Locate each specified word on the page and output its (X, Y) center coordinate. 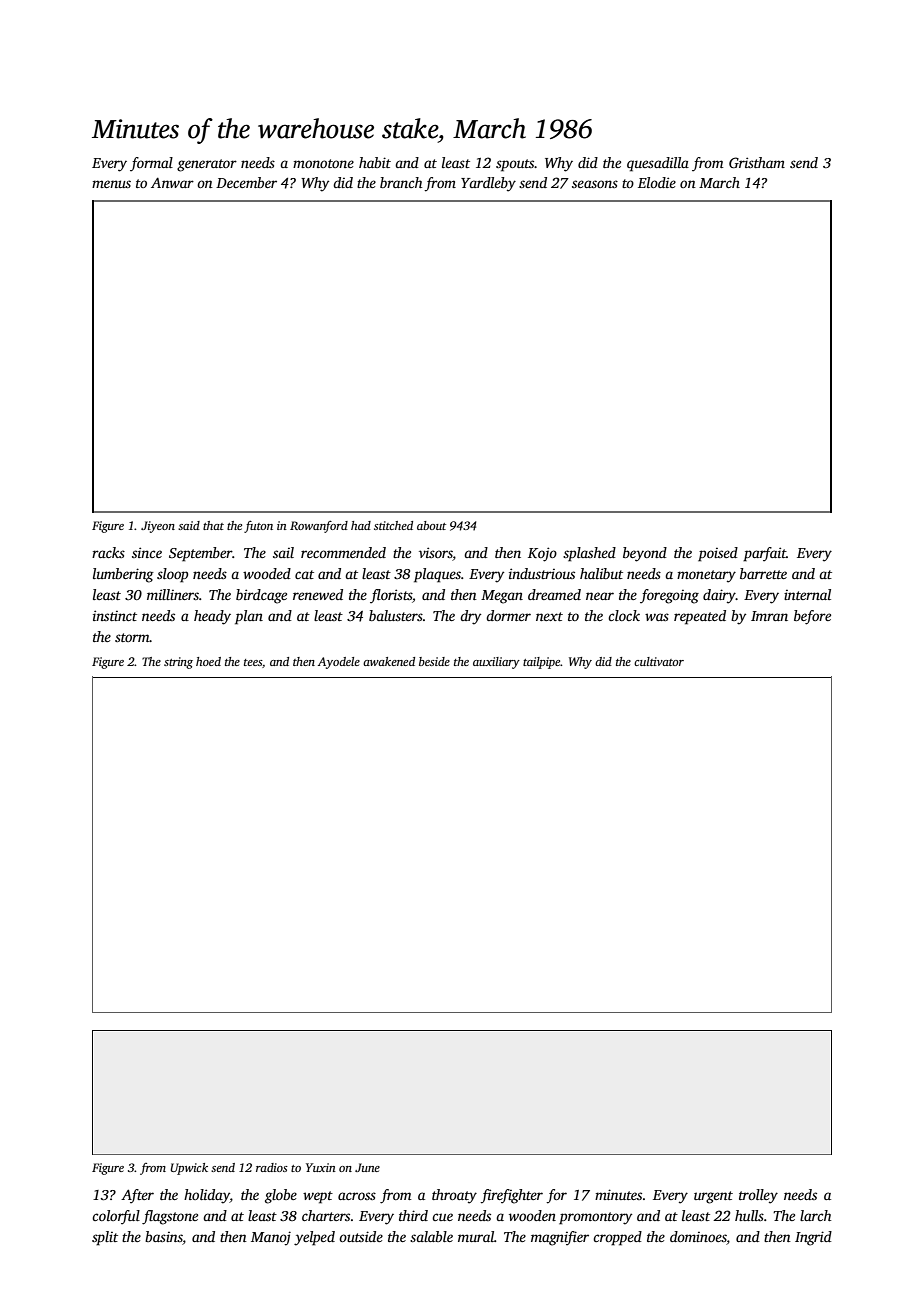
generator (207, 165)
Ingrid (813, 1238)
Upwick (189, 1169)
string (178, 663)
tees (253, 662)
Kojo (542, 554)
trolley (758, 1196)
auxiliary (496, 663)
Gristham (757, 162)
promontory (595, 1218)
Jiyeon (158, 527)
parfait (764, 554)
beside (434, 661)
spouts (515, 165)
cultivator (659, 661)
